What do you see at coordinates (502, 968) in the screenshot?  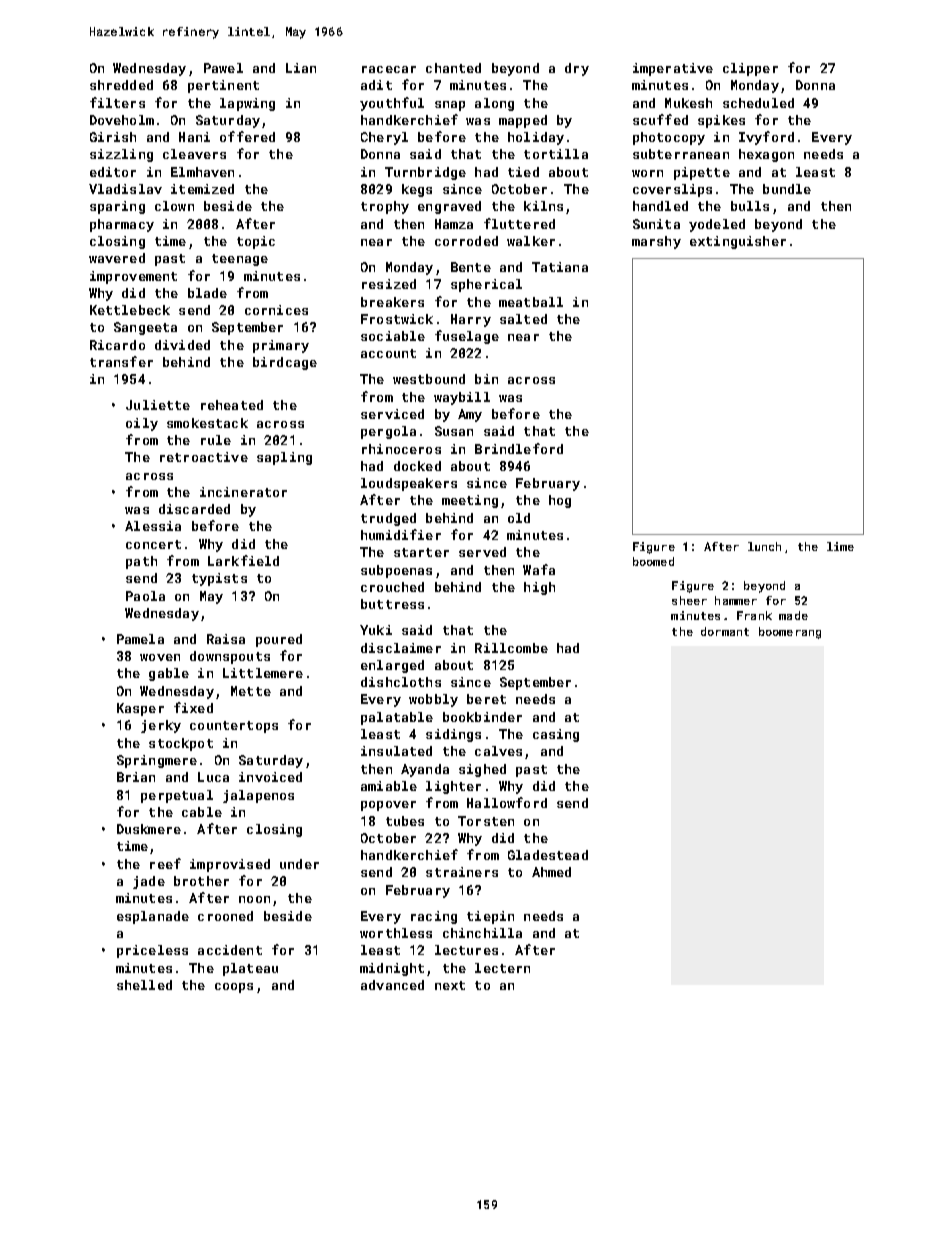 I see `lectern` at bounding box center [502, 968].
